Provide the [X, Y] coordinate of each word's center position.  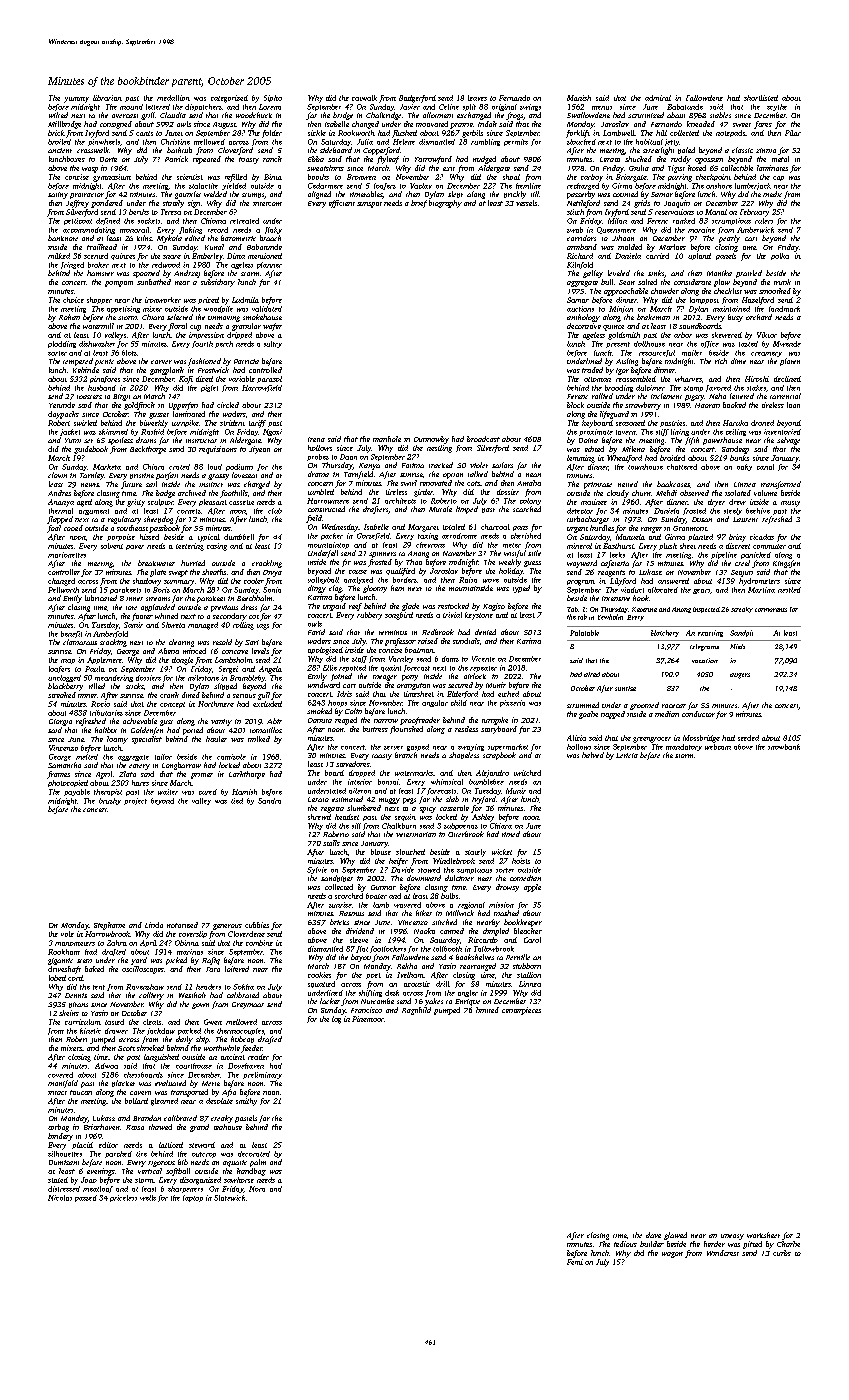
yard [139, 961]
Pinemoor [368, 1019]
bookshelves [475, 957]
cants [144, 133]
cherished [526, 536]
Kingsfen [786, 564]
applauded [158, 608]
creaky [222, 1119]
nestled [789, 590]
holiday [511, 572]
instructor [201, 441]
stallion [529, 975]
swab [575, 230]
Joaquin [677, 204]
